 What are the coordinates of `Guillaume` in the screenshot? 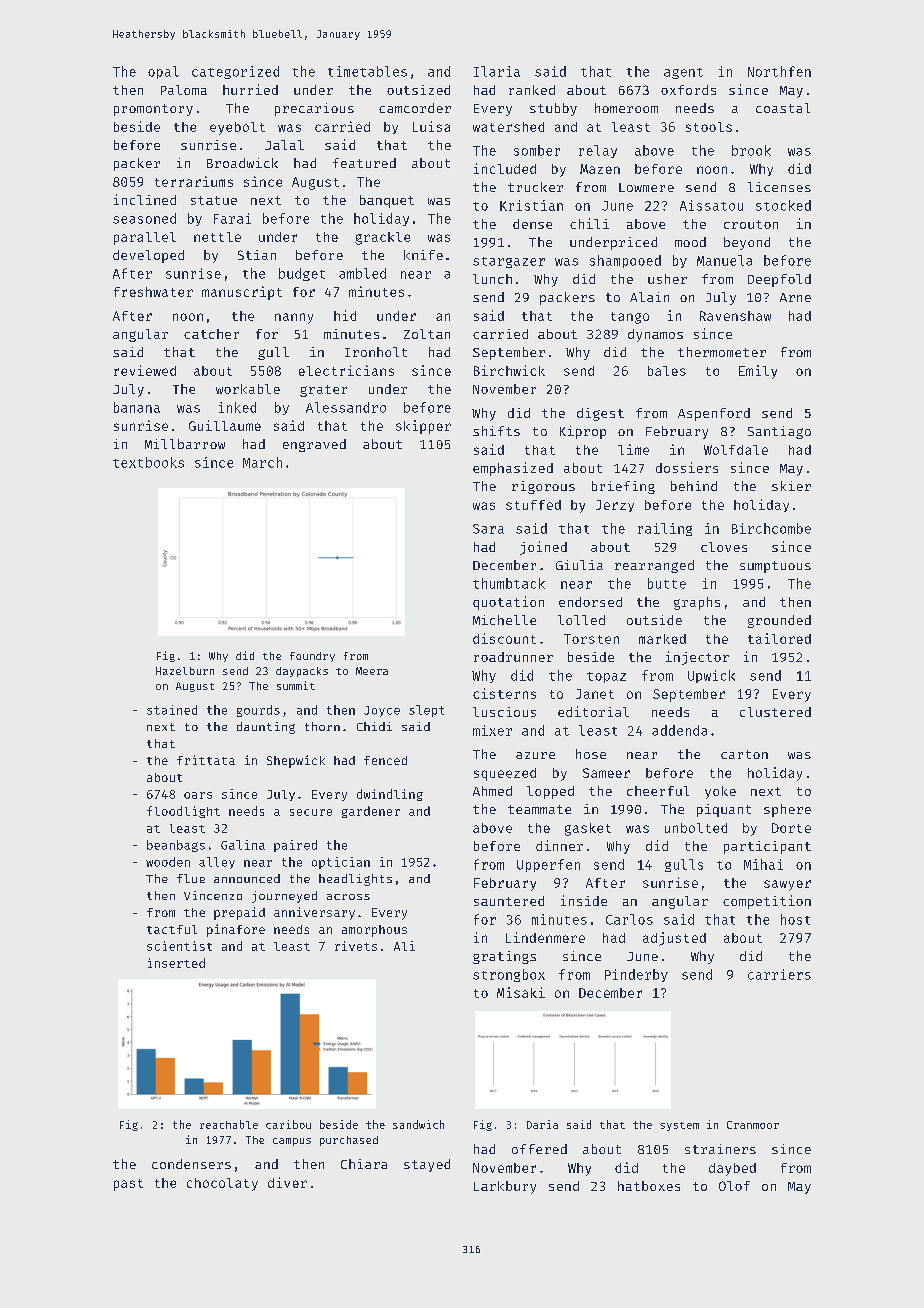 It's located at (225, 425).
